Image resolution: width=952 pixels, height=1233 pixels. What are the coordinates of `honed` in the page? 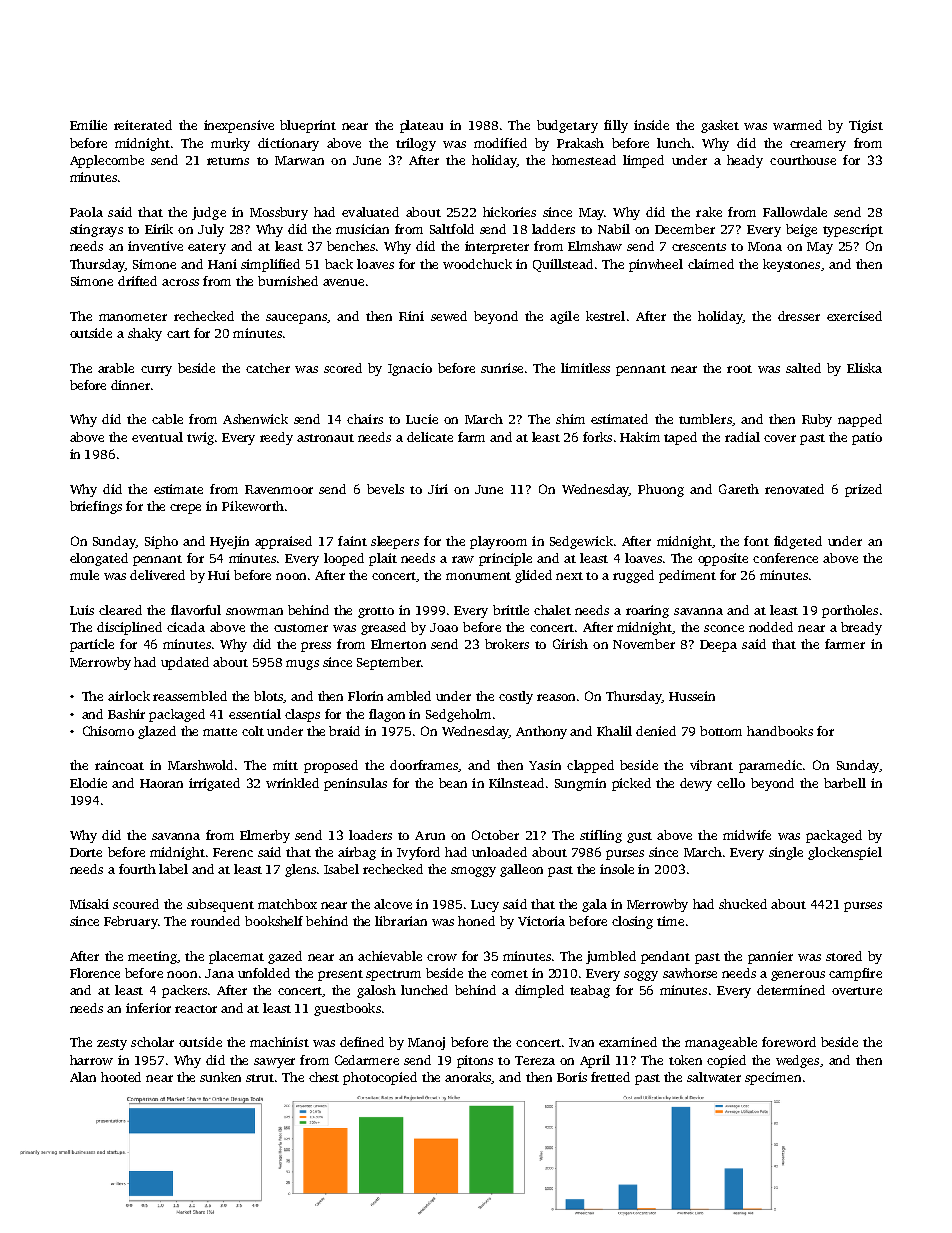 It's located at (476, 921).
